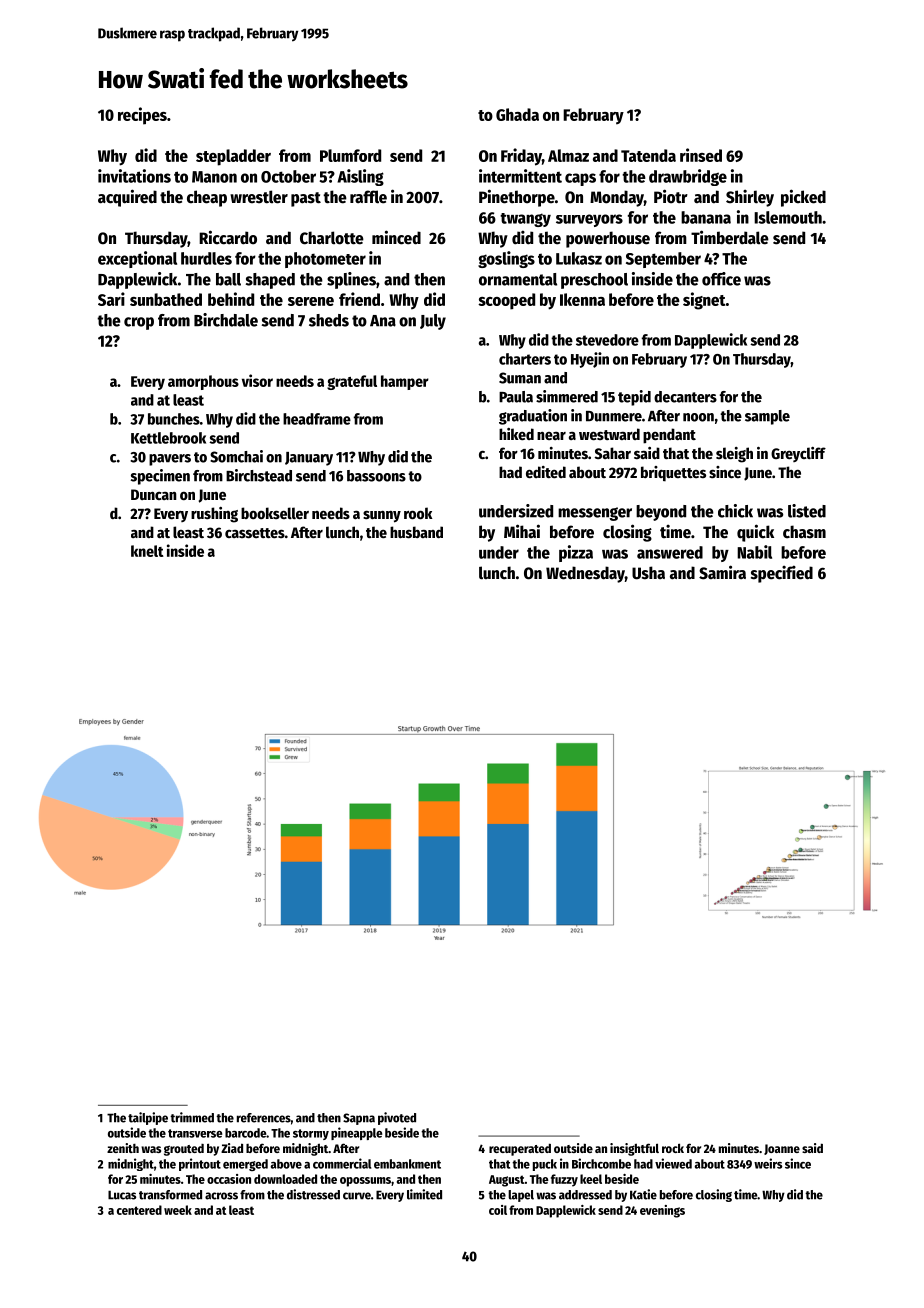 The image size is (924, 1308). I want to click on Samira, so click(722, 572).
